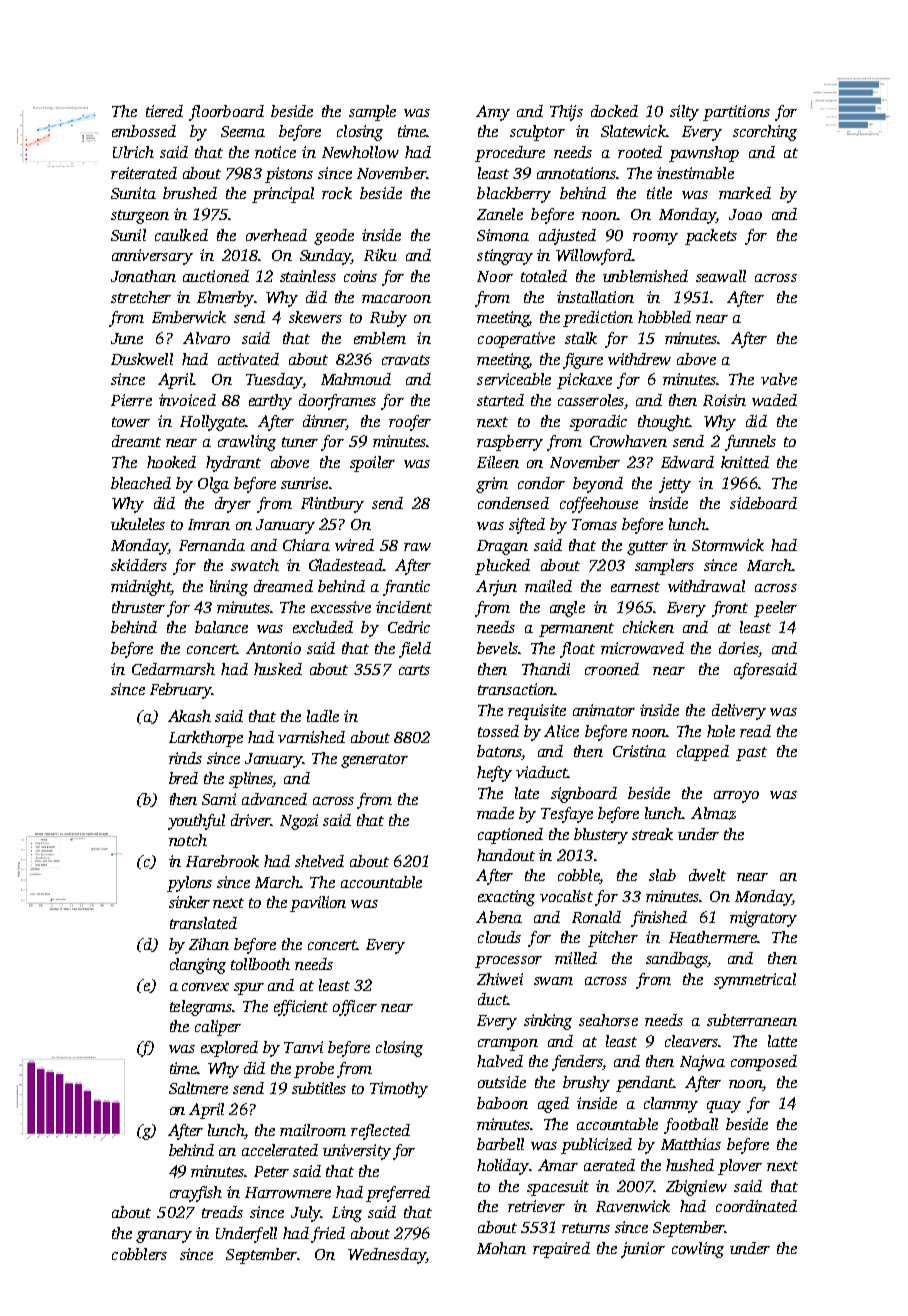 This screenshot has height=1316, width=908. Describe the element at coordinates (398, 1194) in the screenshot. I see `preferred` at that location.
